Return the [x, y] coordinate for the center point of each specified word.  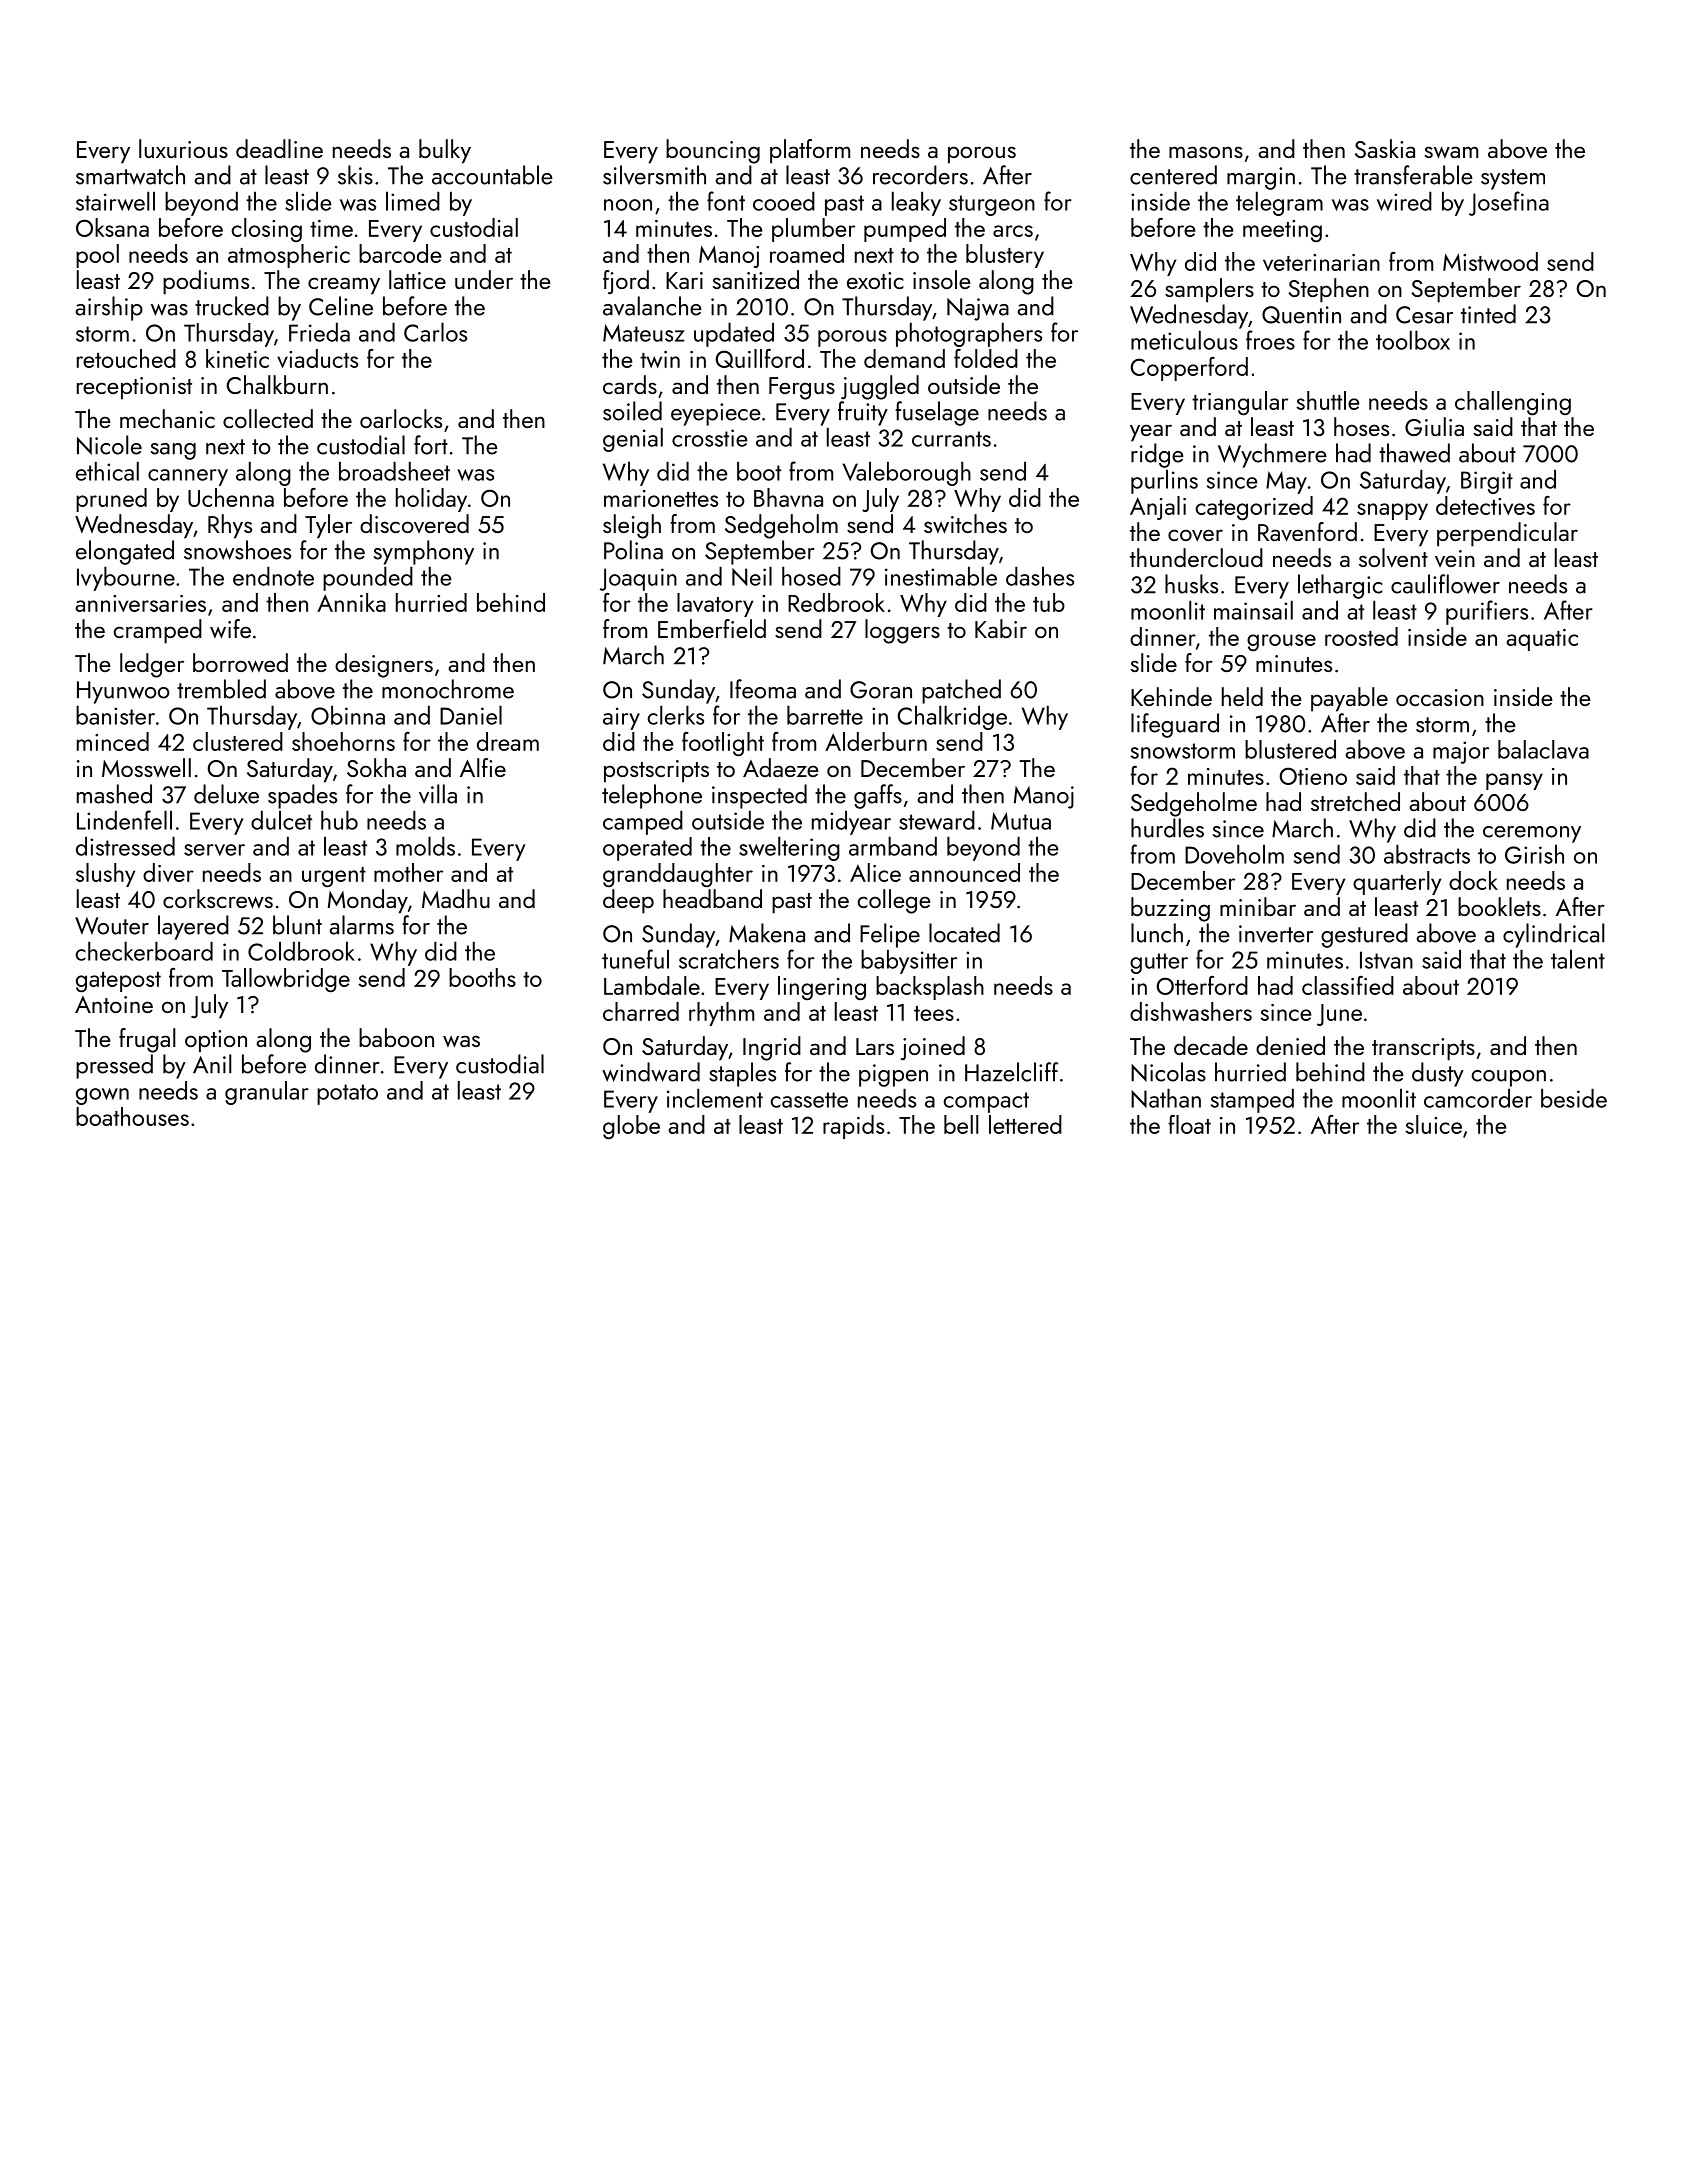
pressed [114, 1066]
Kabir [1001, 628]
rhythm [721, 1014]
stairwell [115, 201]
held [1242, 696]
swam [1451, 152]
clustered [238, 741]
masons [1206, 152]
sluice [1433, 1124]
